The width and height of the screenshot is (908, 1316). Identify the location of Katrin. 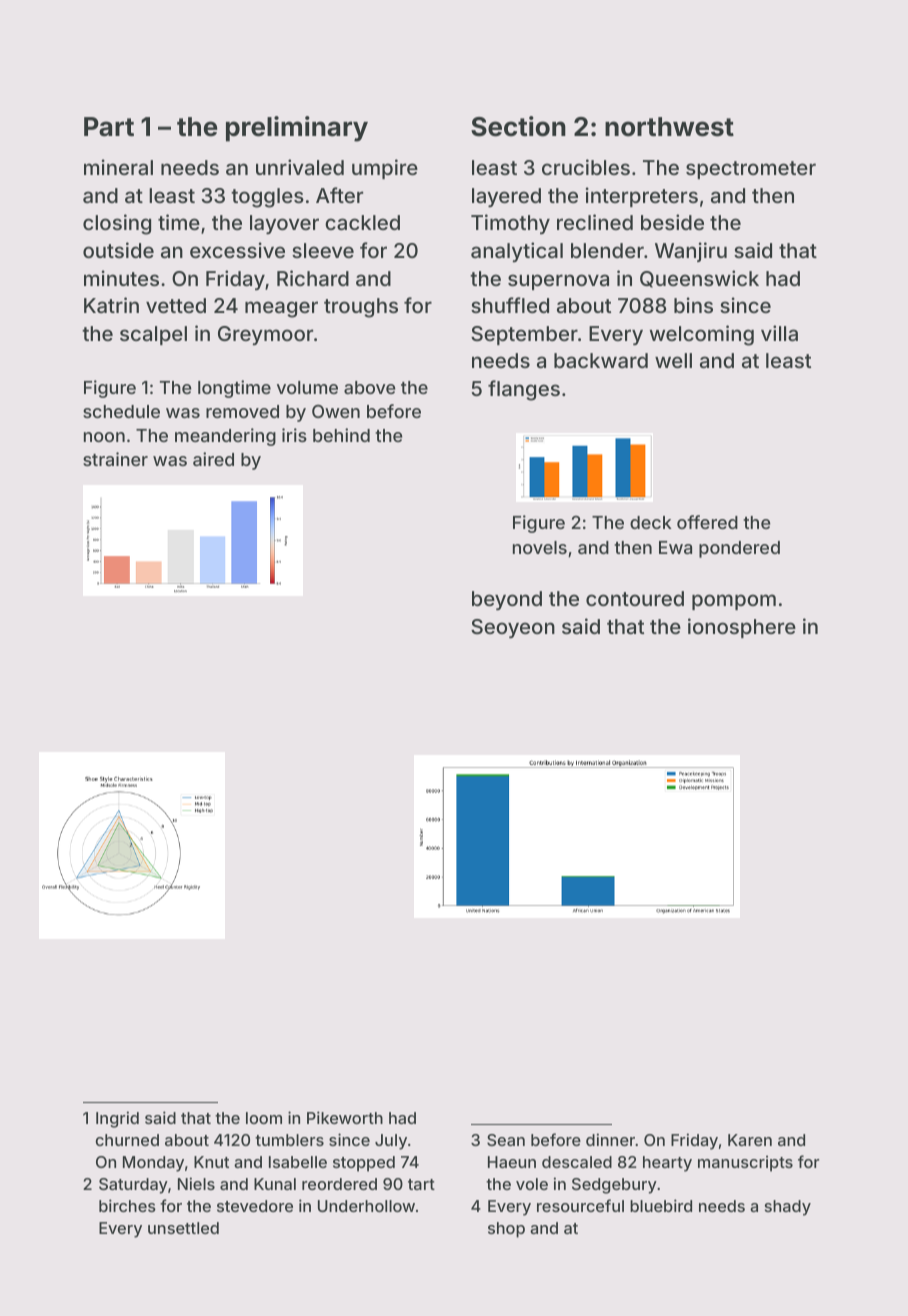
(111, 305).
